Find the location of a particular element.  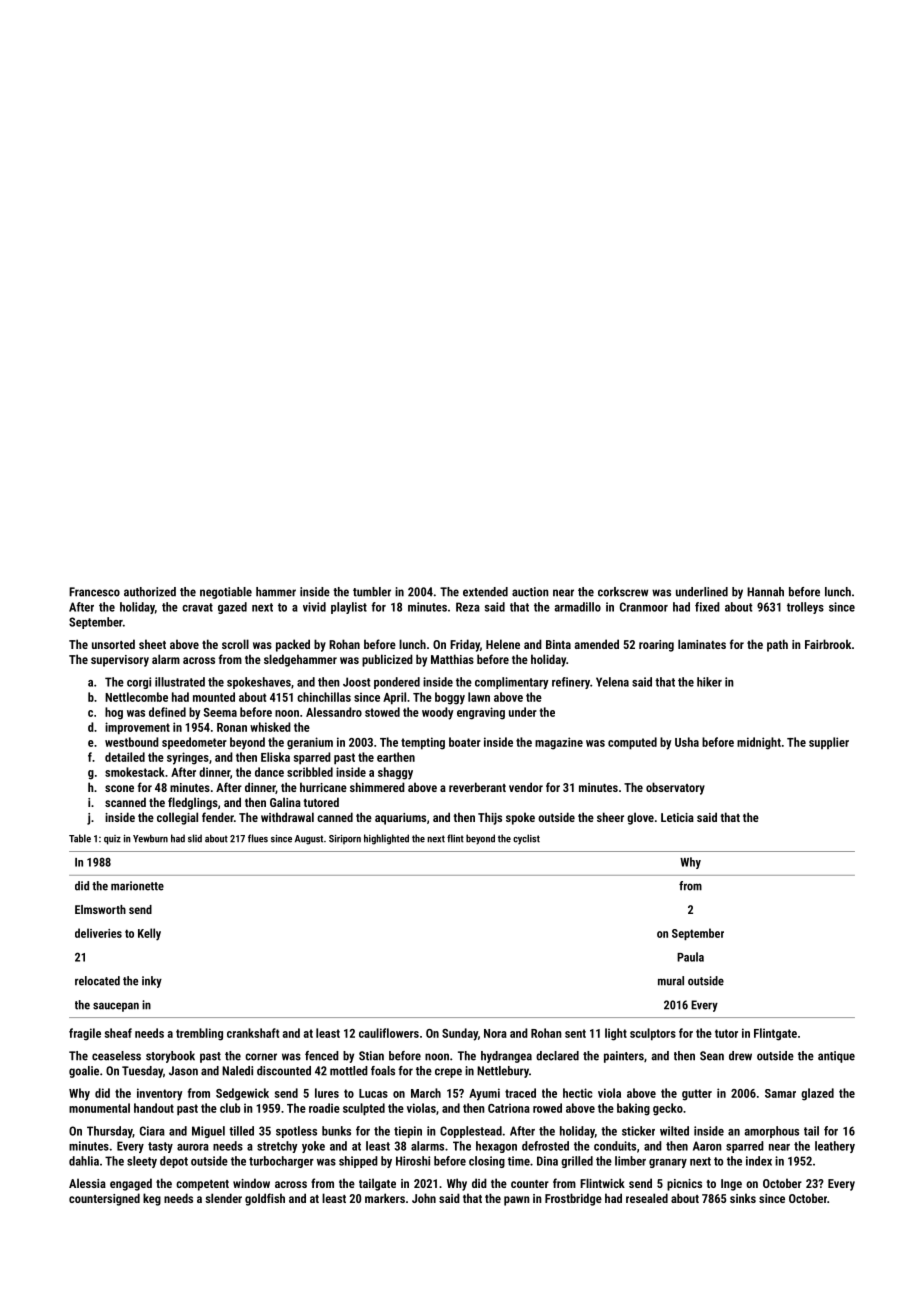

Siriporn is located at coordinates (345, 839).
